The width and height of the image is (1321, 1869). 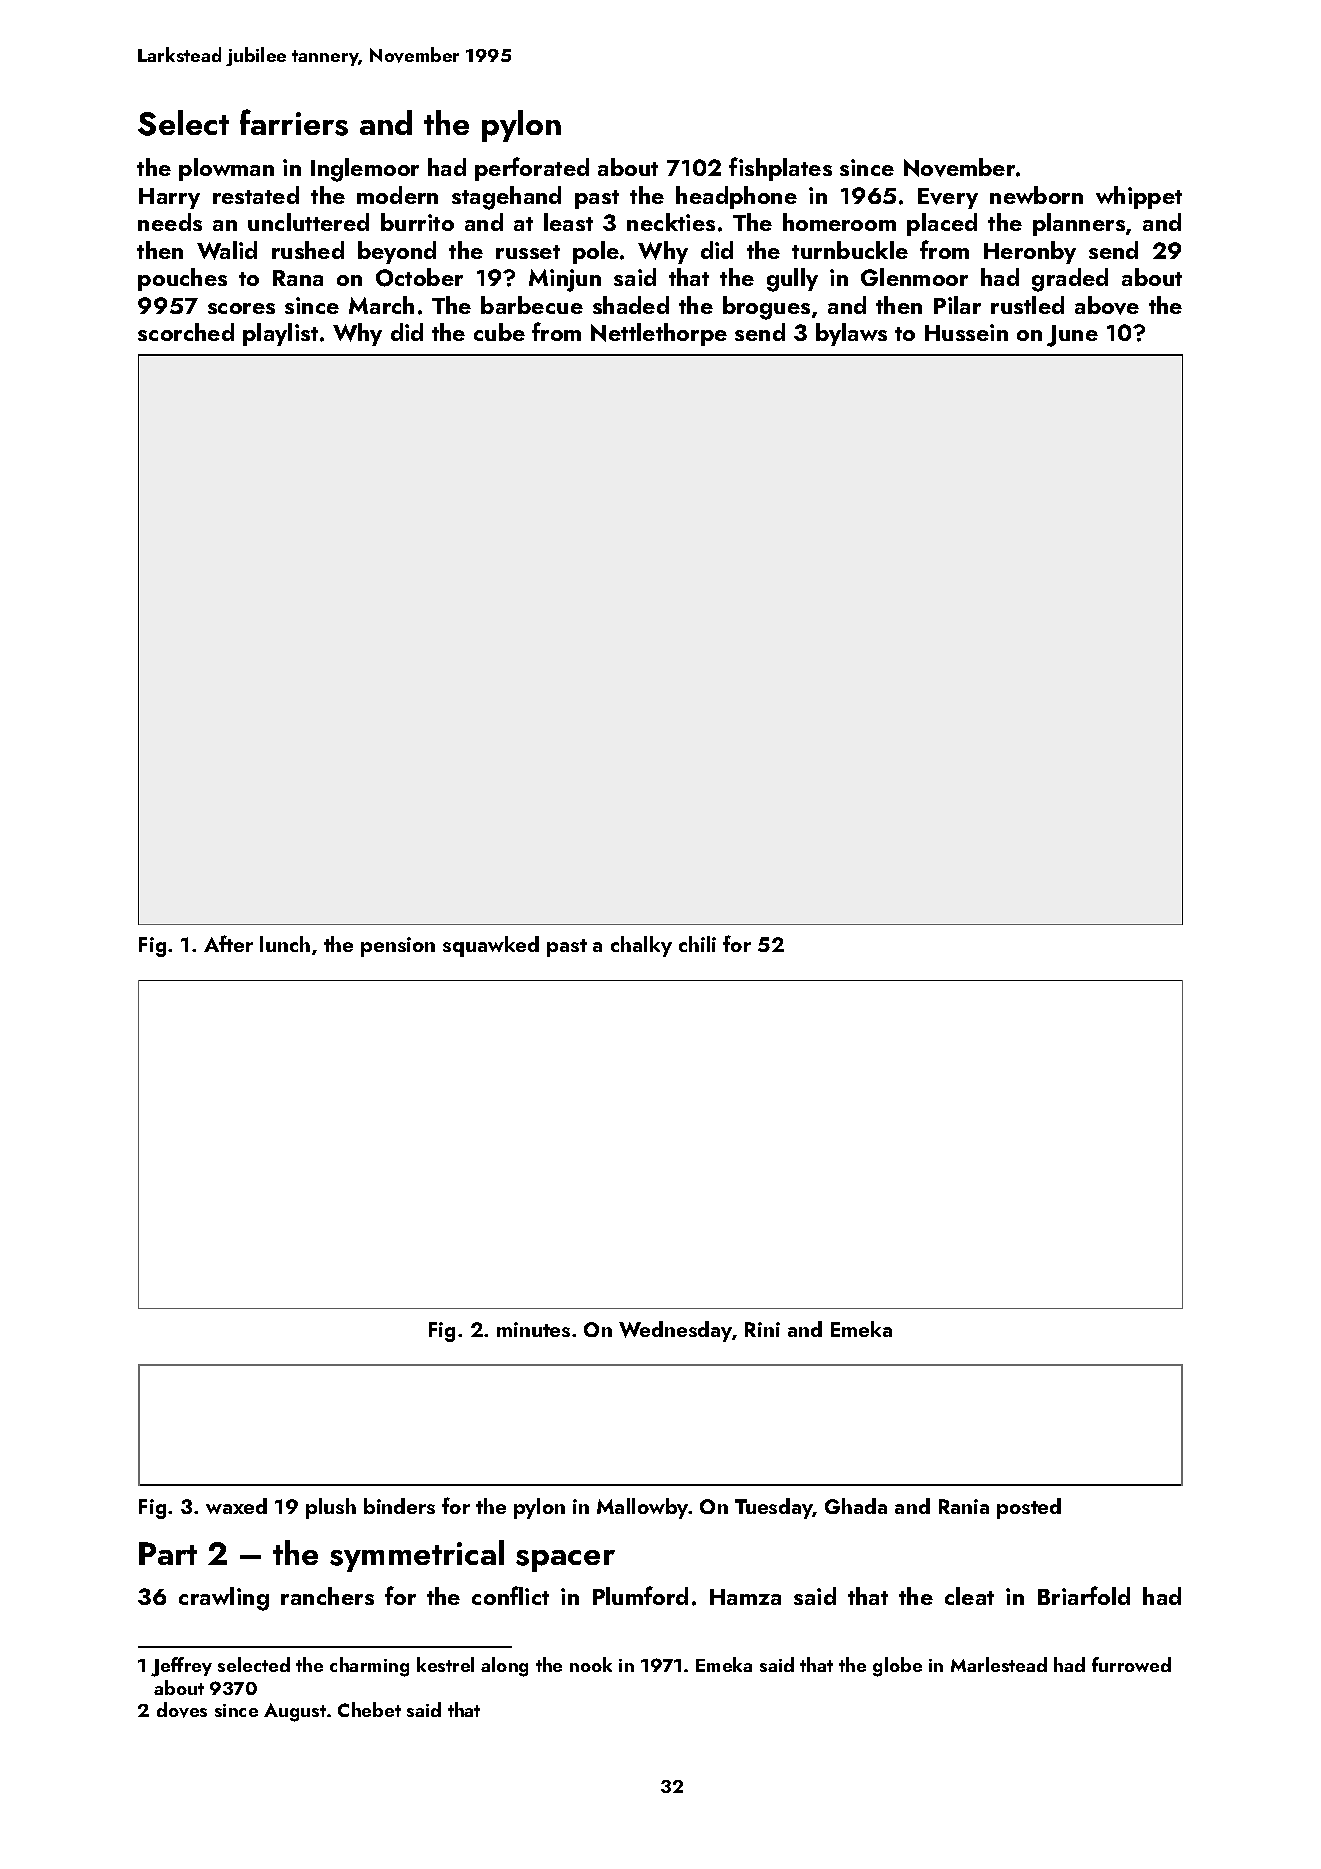 I want to click on playlist, so click(x=280, y=334).
